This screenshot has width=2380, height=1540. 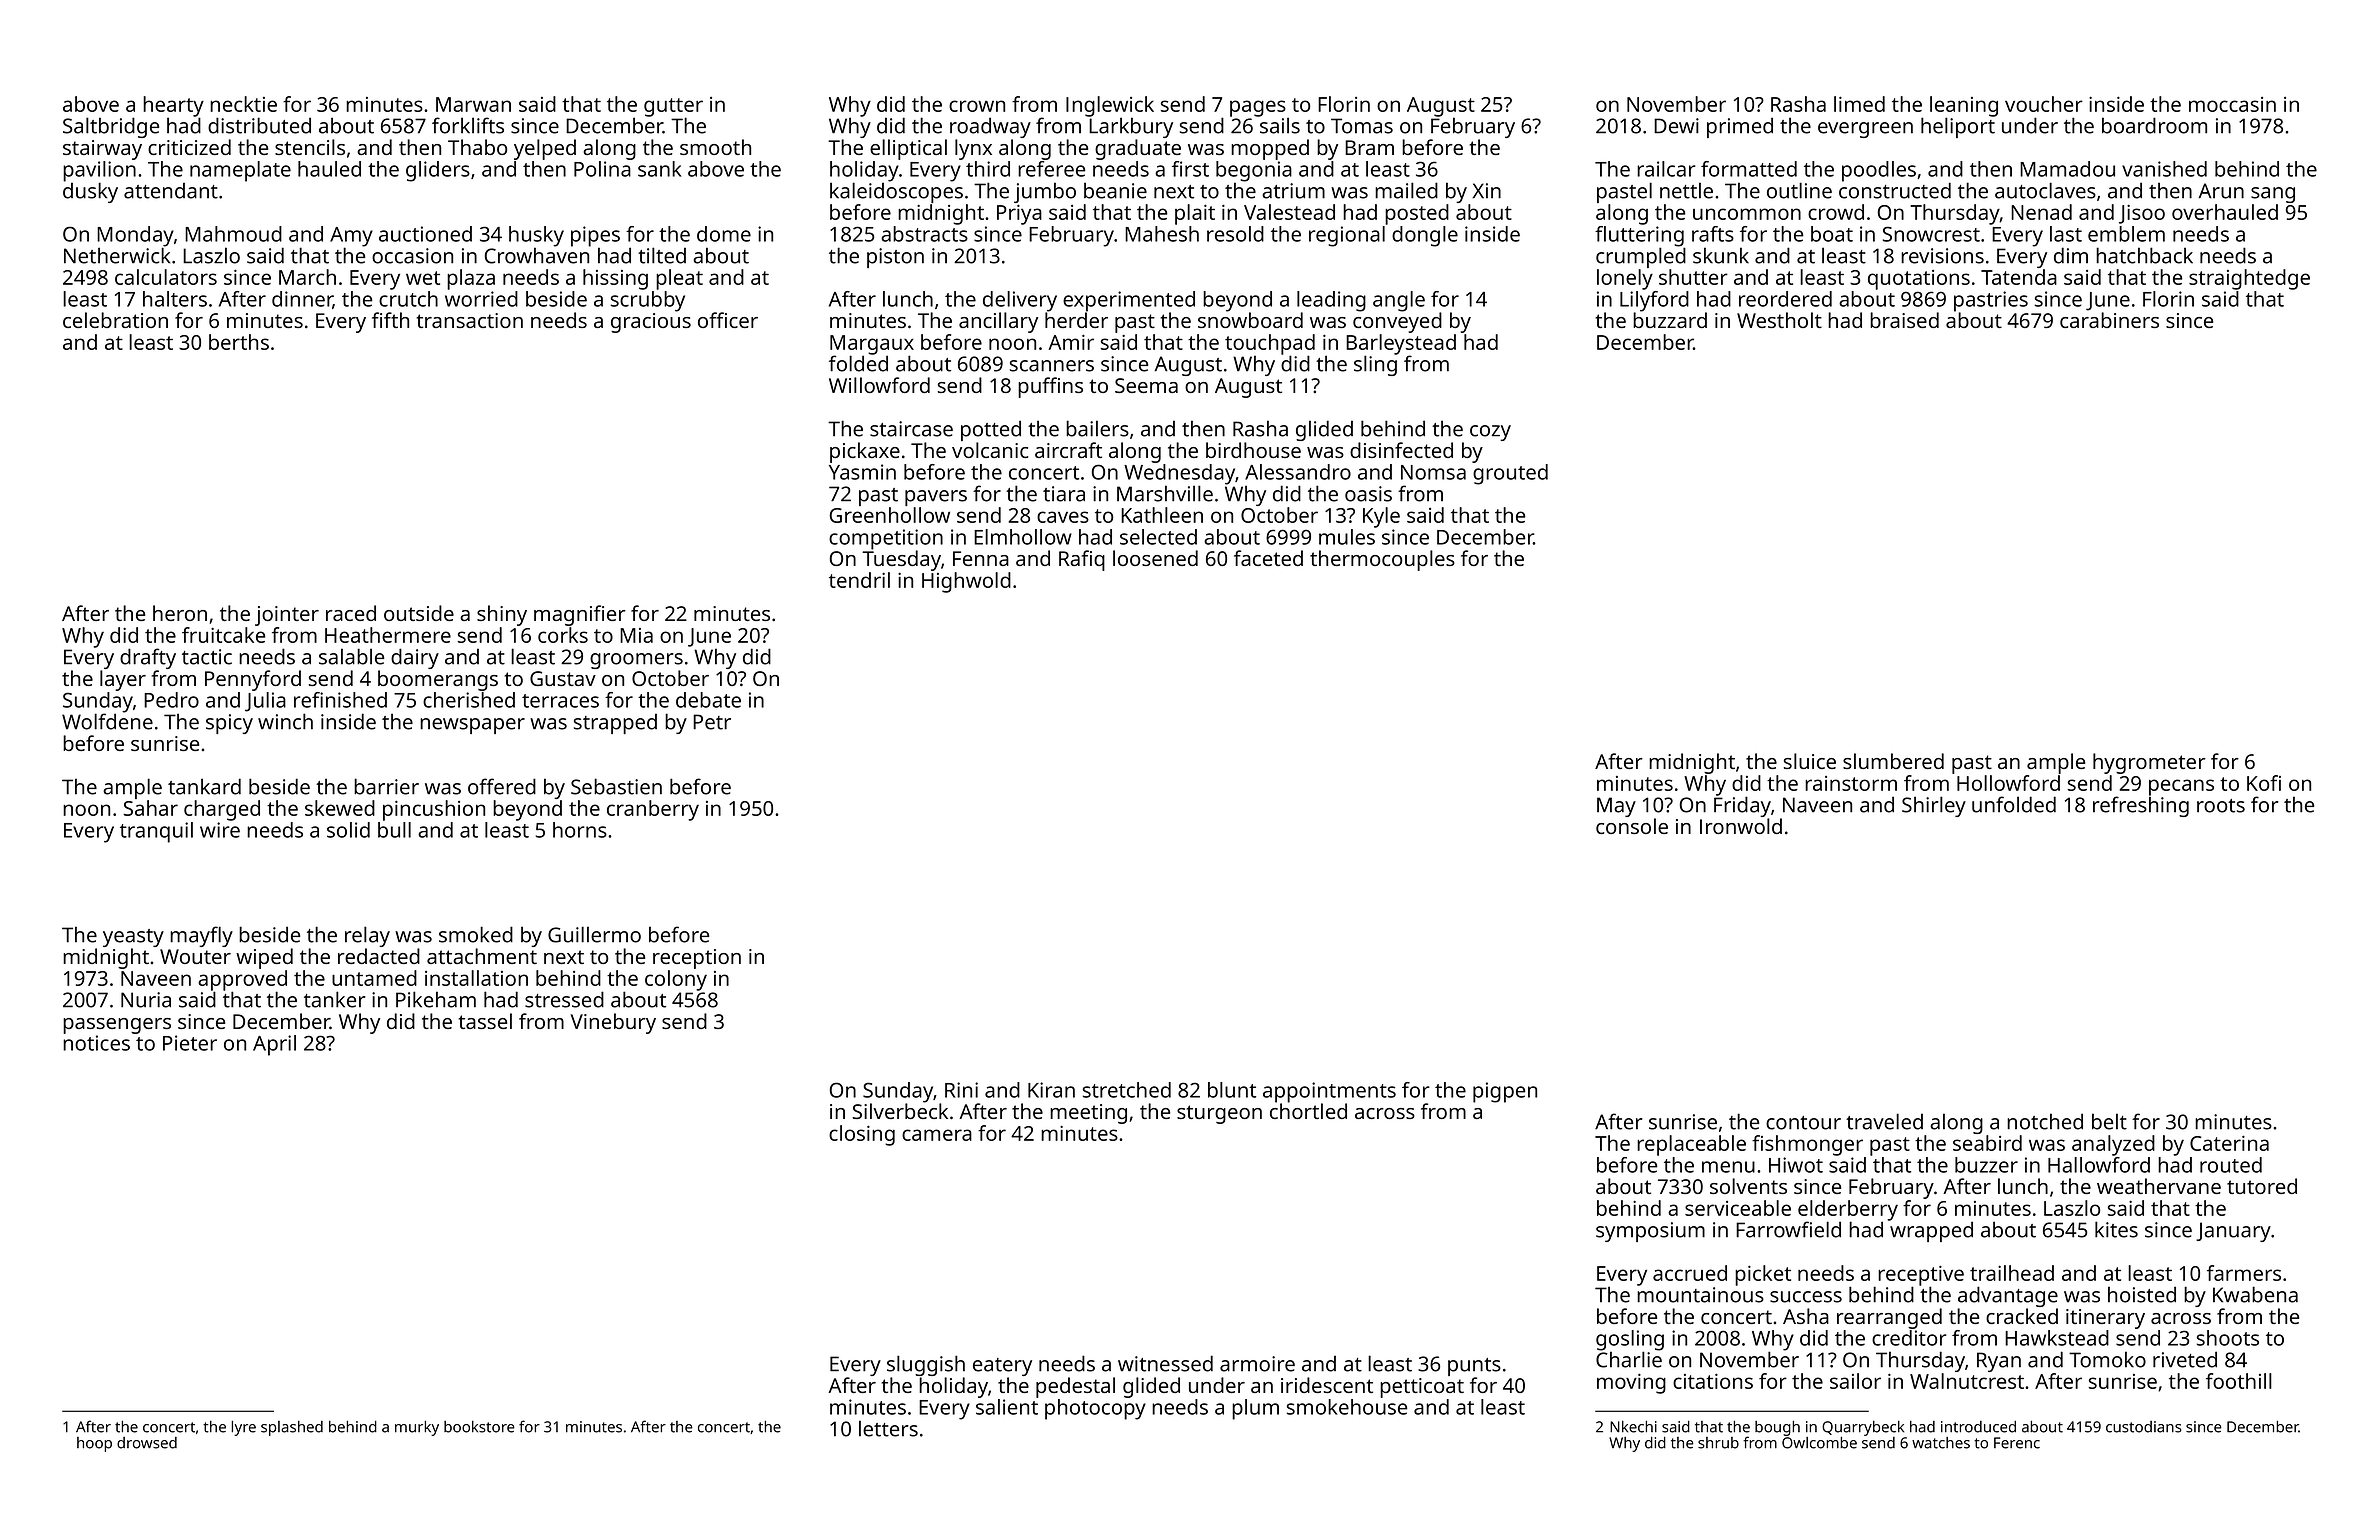 I want to click on heron, so click(x=180, y=613).
